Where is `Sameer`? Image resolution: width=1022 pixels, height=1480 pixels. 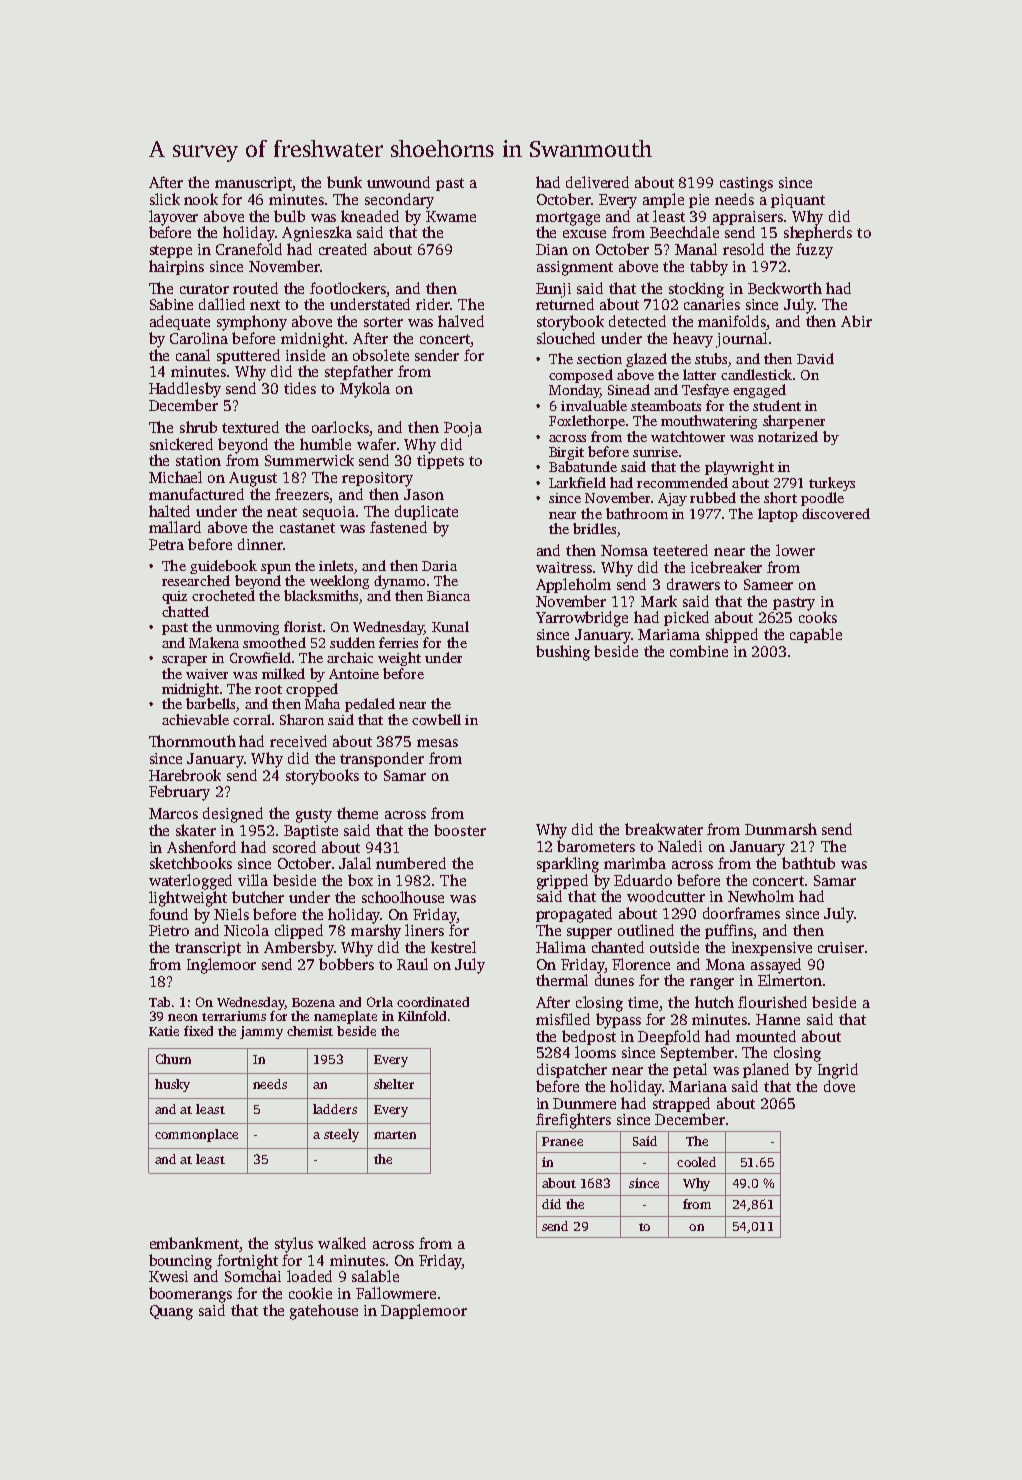 Sameer is located at coordinates (768, 584).
